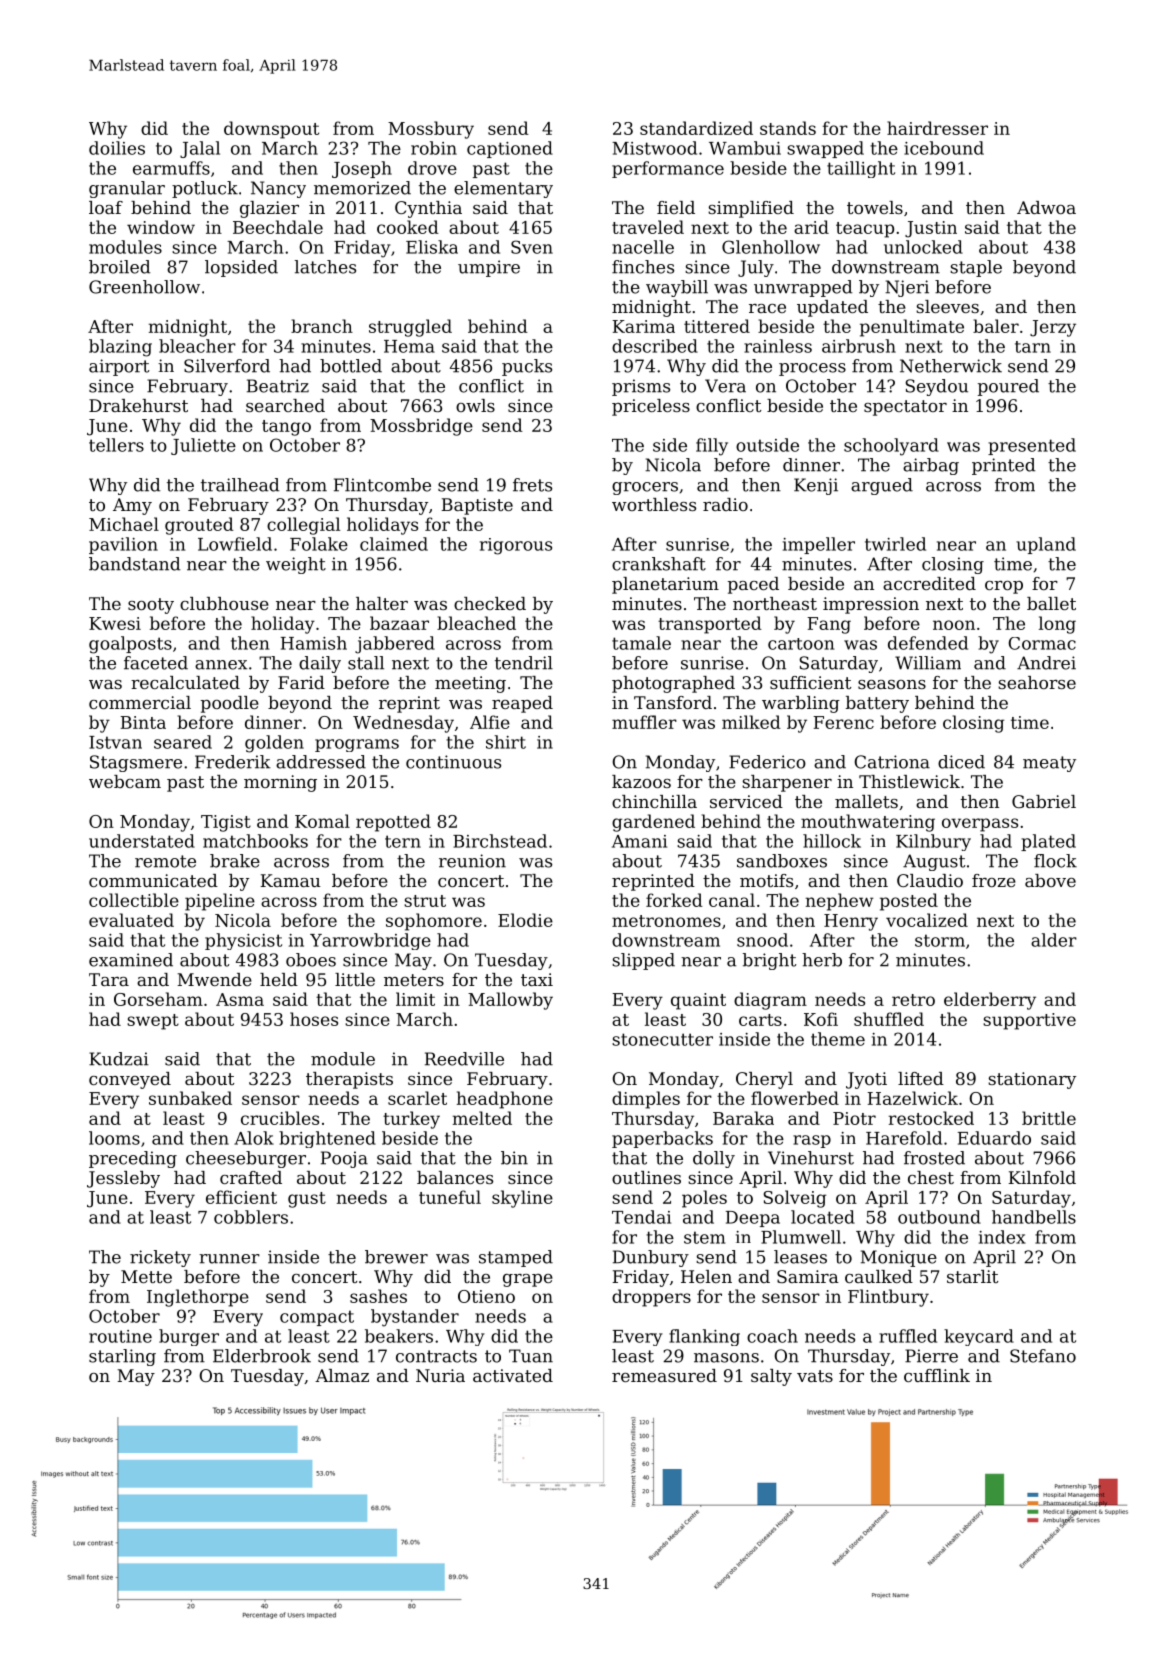 The image size is (1165, 1654). Describe the element at coordinates (262, 1356) in the screenshot. I see `Elderbrook` at that location.
